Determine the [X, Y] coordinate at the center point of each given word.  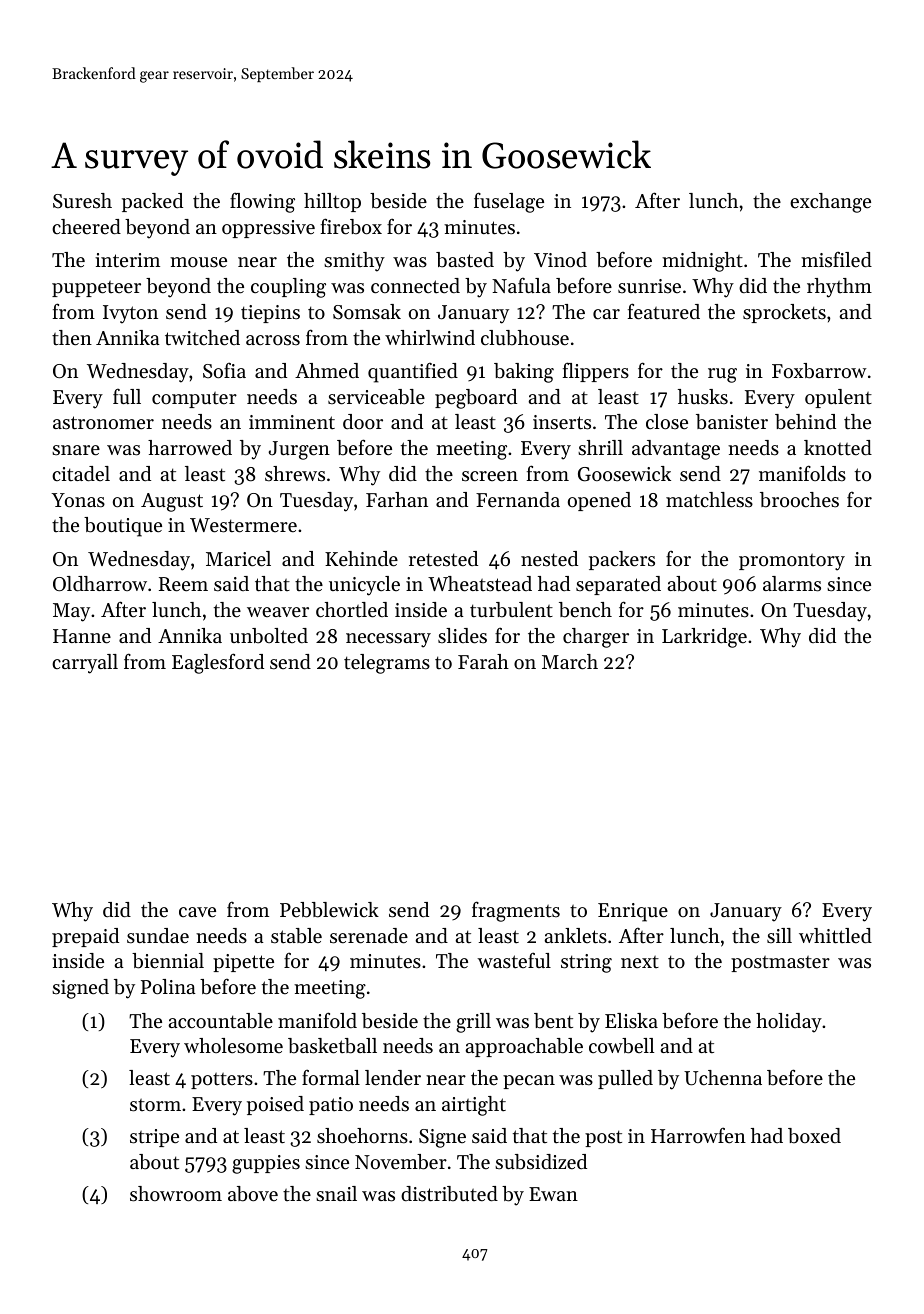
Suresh [82, 201]
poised [275, 1105]
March [570, 662]
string [586, 963]
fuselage [509, 202]
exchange [830, 203]
